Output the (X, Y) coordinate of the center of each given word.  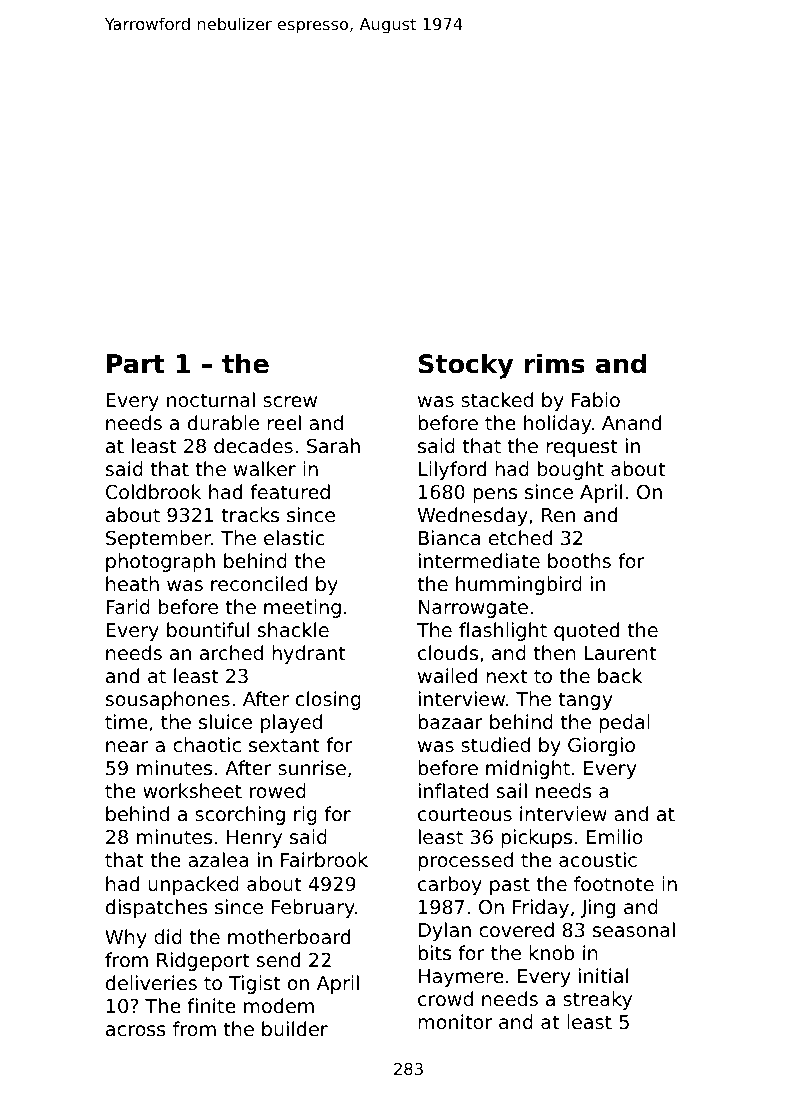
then (555, 652)
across (136, 1030)
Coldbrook (153, 491)
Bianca (449, 537)
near (127, 746)
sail (512, 790)
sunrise (312, 767)
